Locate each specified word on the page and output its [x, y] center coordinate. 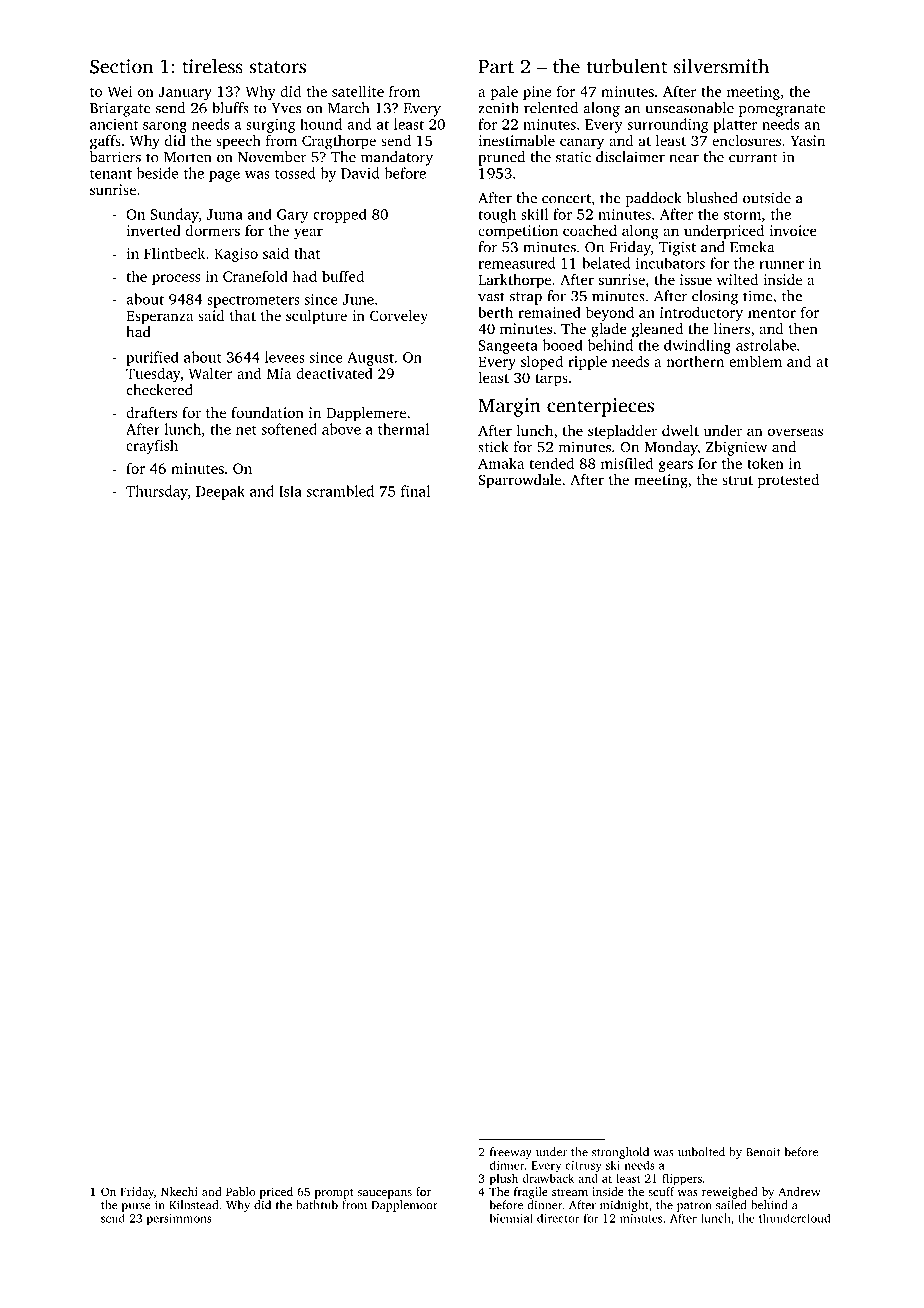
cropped [340, 215]
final [415, 491]
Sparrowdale [519, 481]
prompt [334, 1193]
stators [277, 67]
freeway [511, 1153]
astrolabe [766, 345]
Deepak [220, 492]
